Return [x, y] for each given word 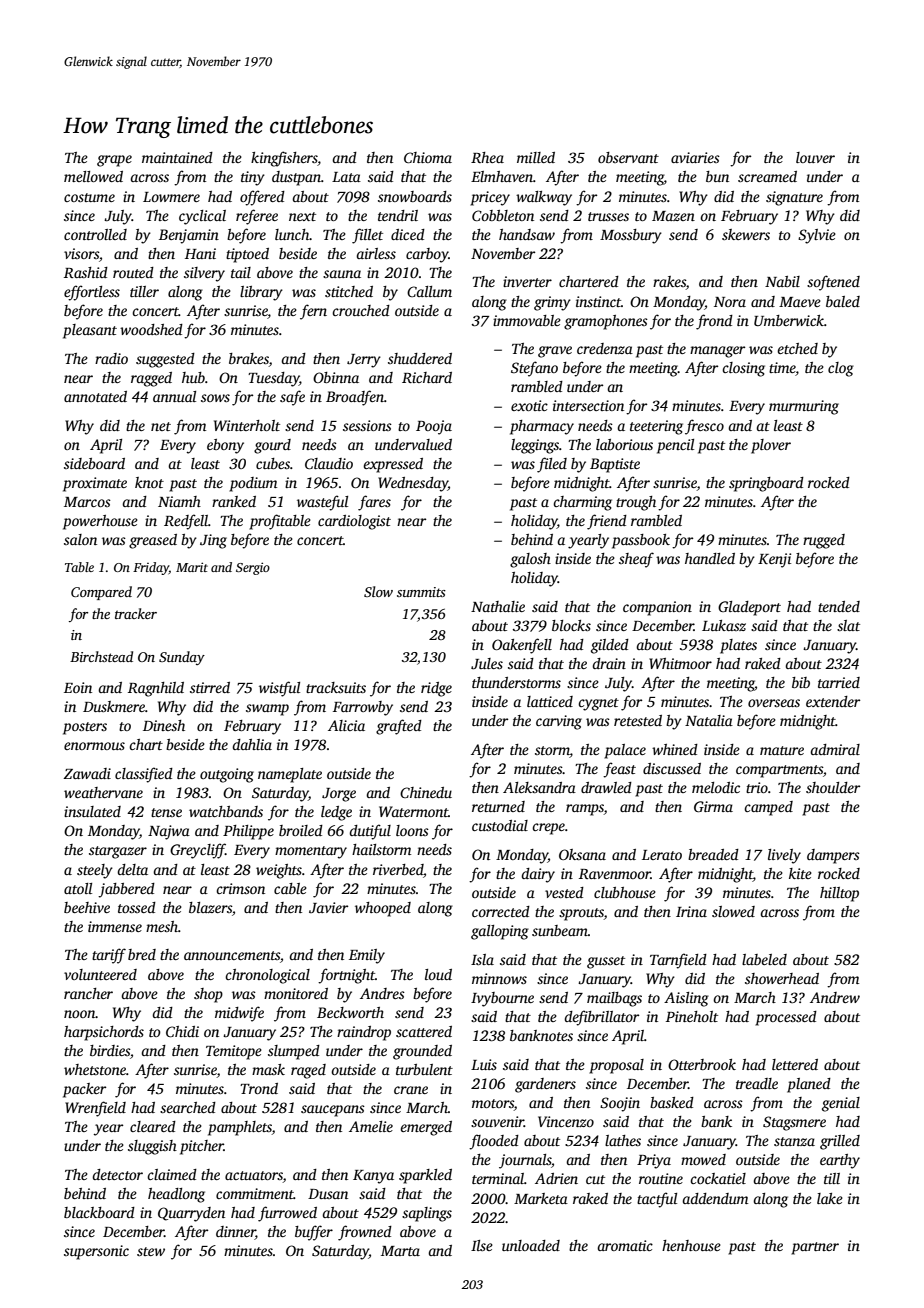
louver [815, 157]
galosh [530, 560]
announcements [232, 955]
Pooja [434, 427]
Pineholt [692, 1016]
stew [151, 1251]
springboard [766, 484]
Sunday [182, 658]
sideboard [94, 463]
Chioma [428, 157]
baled [843, 301]
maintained [177, 157]
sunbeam [560, 930]
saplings [427, 1214]
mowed [703, 1159]
